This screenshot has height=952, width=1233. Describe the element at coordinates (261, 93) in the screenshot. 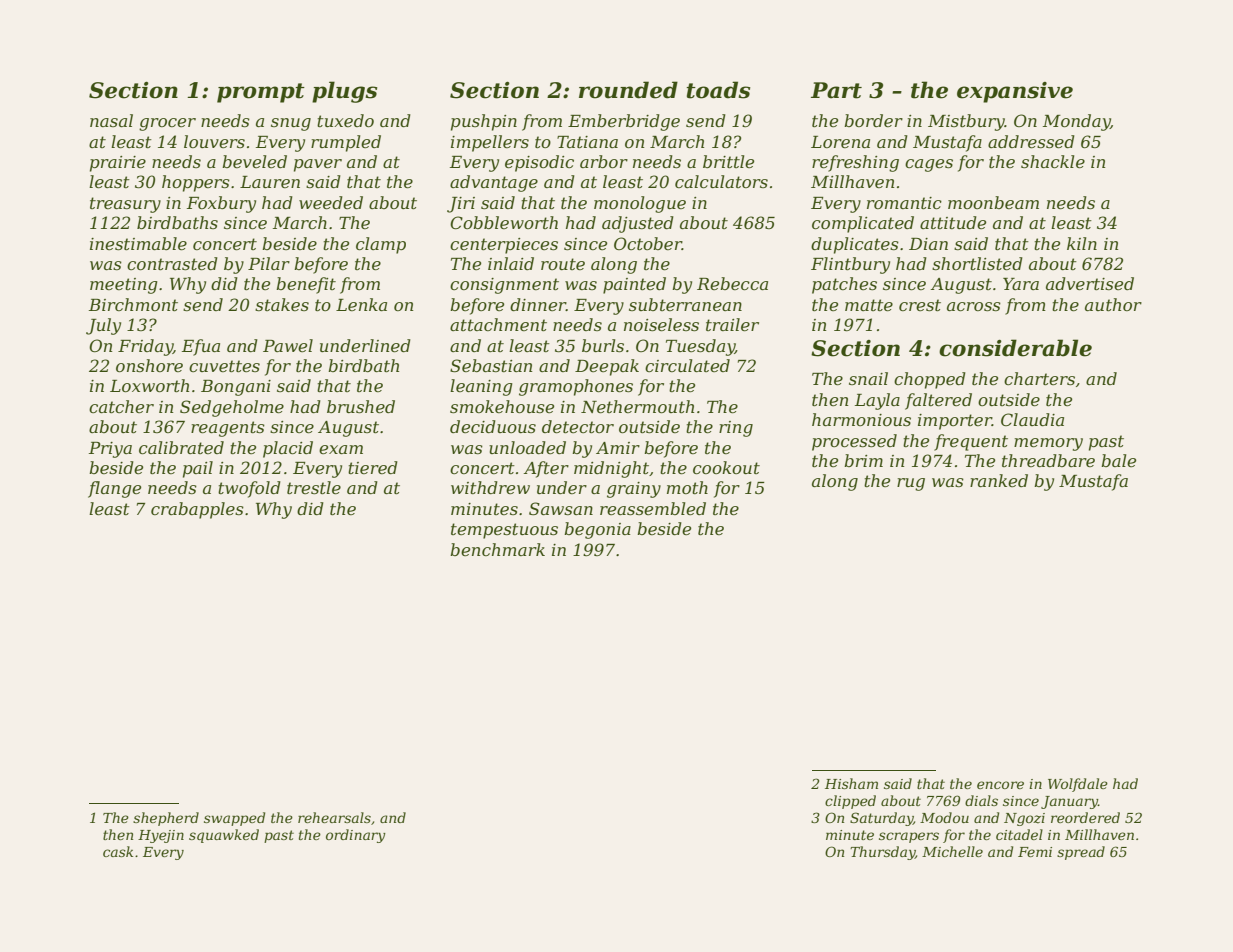

I see `prompt` at that location.
